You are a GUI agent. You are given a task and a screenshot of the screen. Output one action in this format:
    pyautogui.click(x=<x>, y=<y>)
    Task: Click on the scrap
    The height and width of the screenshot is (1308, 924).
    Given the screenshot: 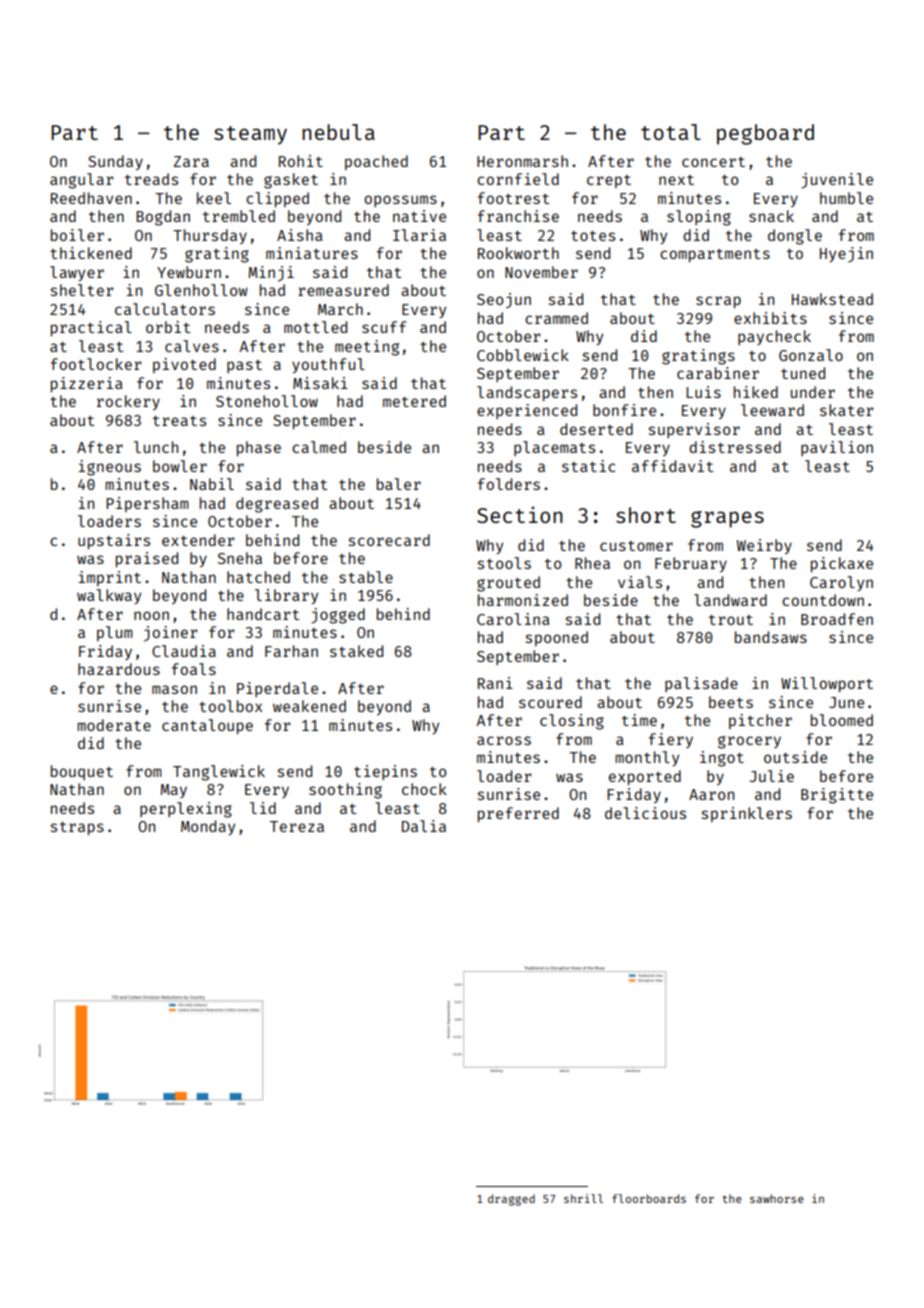 What is the action you would take?
    pyautogui.click(x=718, y=302)
